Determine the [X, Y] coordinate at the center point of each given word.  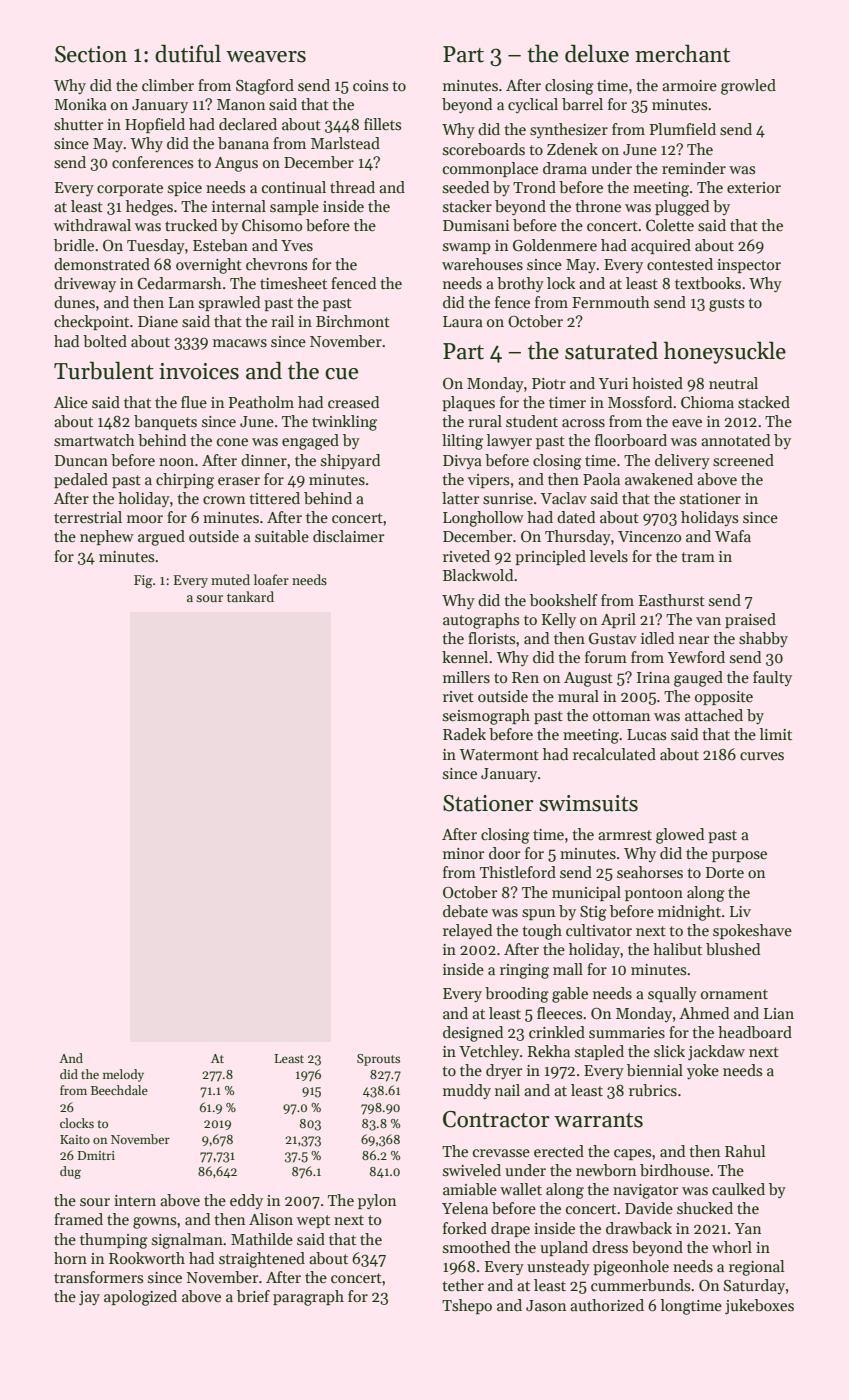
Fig [143, 581]
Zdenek [572, 149]
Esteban [220, 245]
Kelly [559, 620]
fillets [382, 124]
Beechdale [119, 1090]
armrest [625, 835]
